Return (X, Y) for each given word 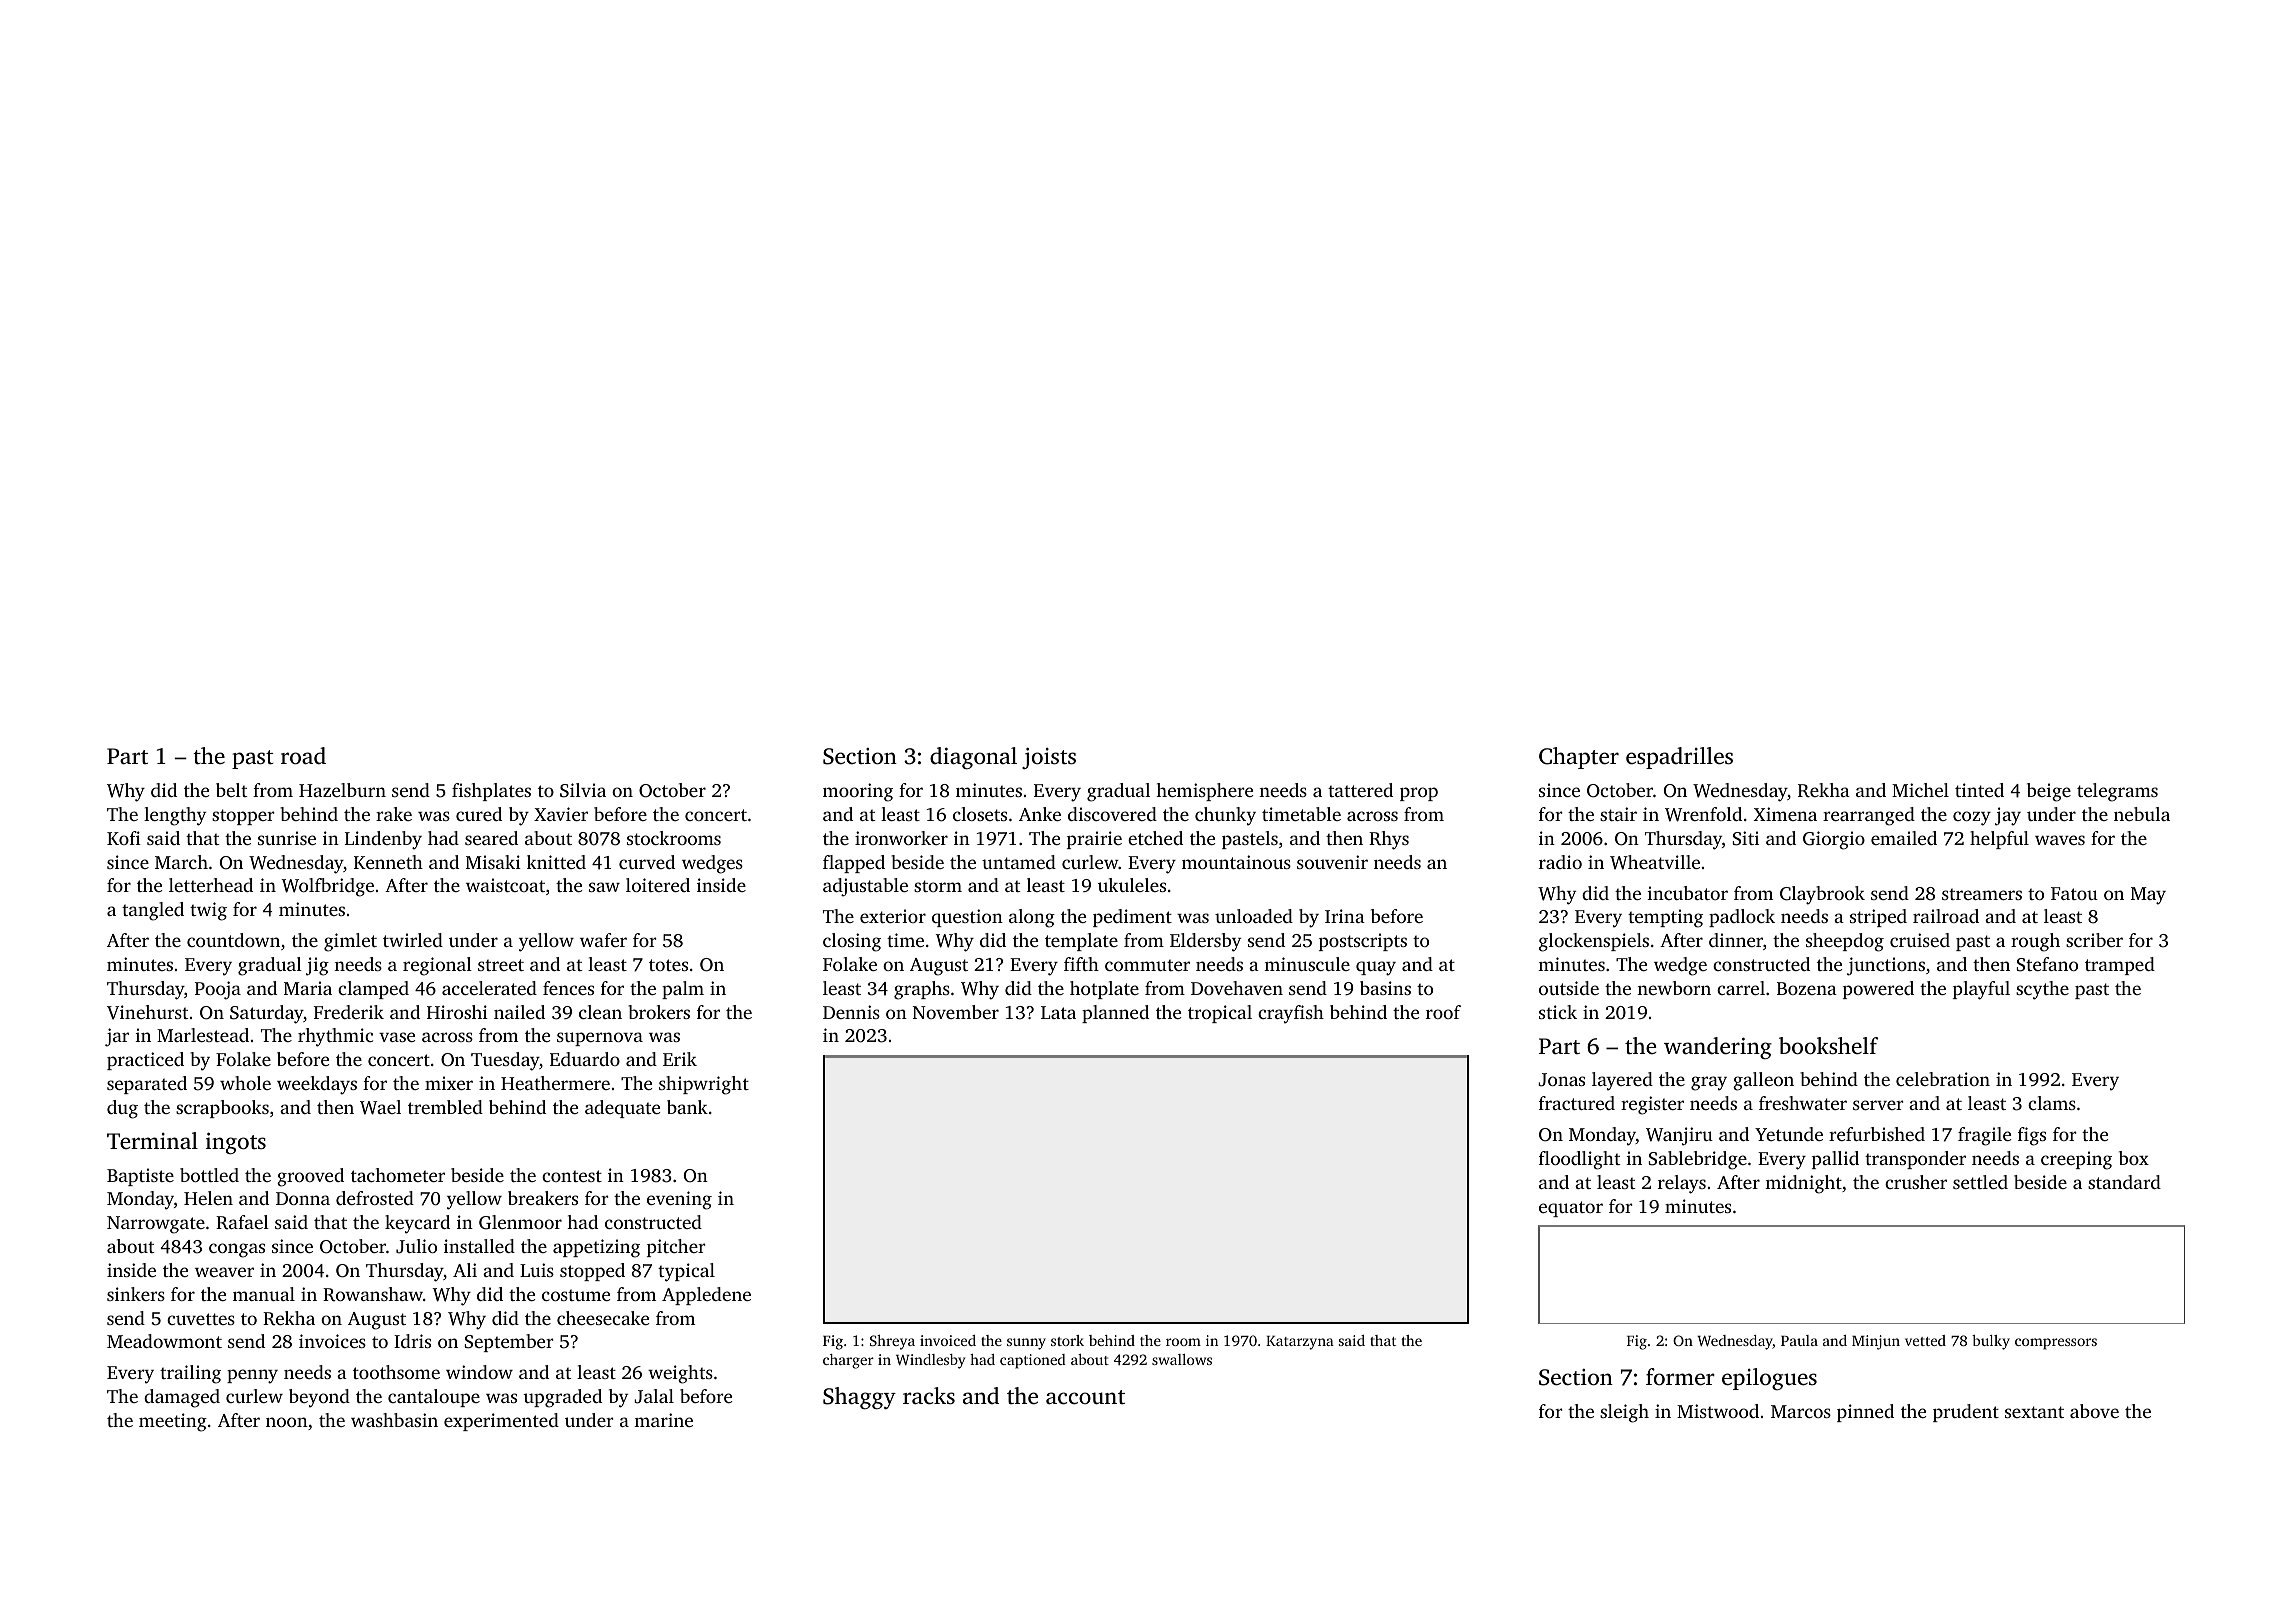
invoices (332, 1341)
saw (604, 887)
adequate (622, 1109)
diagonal (973, 758)
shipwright (704, 1085)
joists (1049, 758)
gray (1709, 1083)
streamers (1982, 894)
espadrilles (1679, 758)
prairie (1094, 840)
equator (1571, 1209)
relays (1682, 1184)
